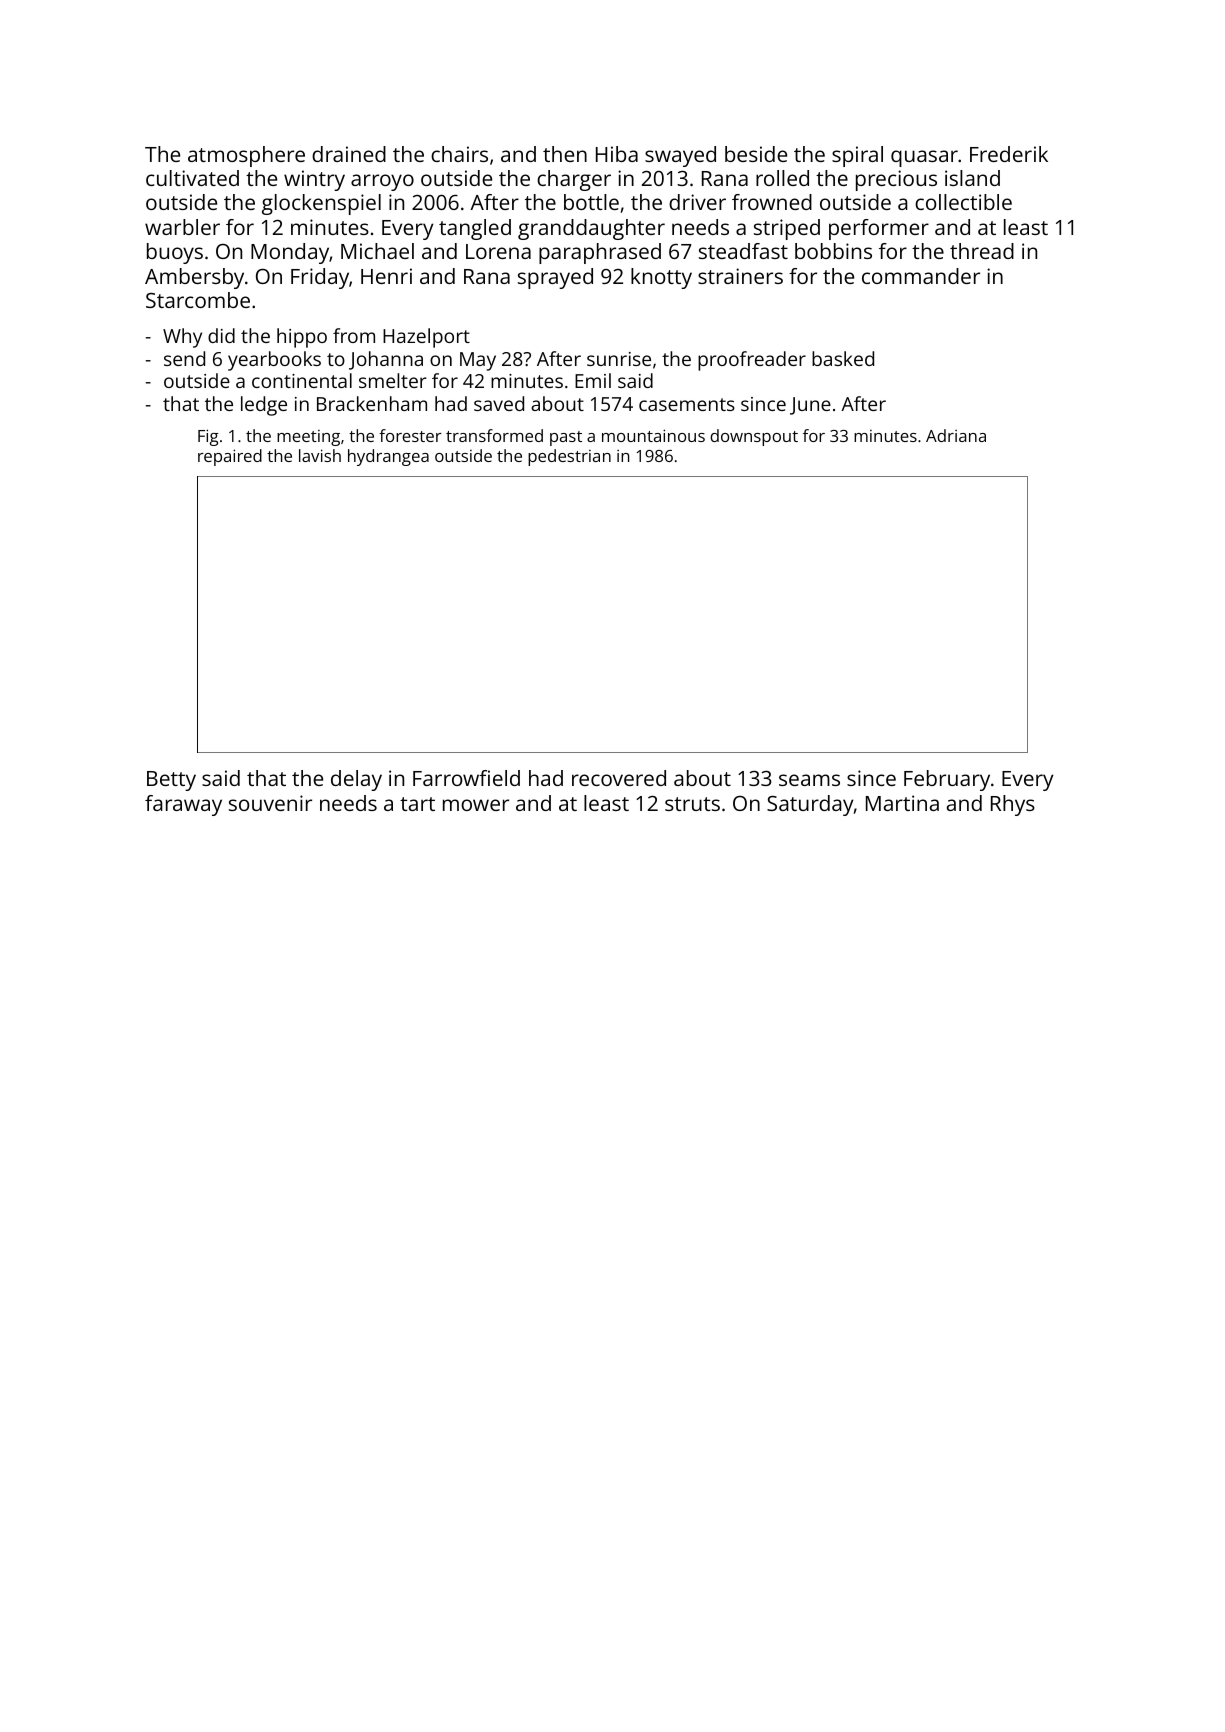 This screenshot has width=1225, height=1732. Describe the element at coordinates (754, 437) in the screenshot. I see `downspout` at that location.
